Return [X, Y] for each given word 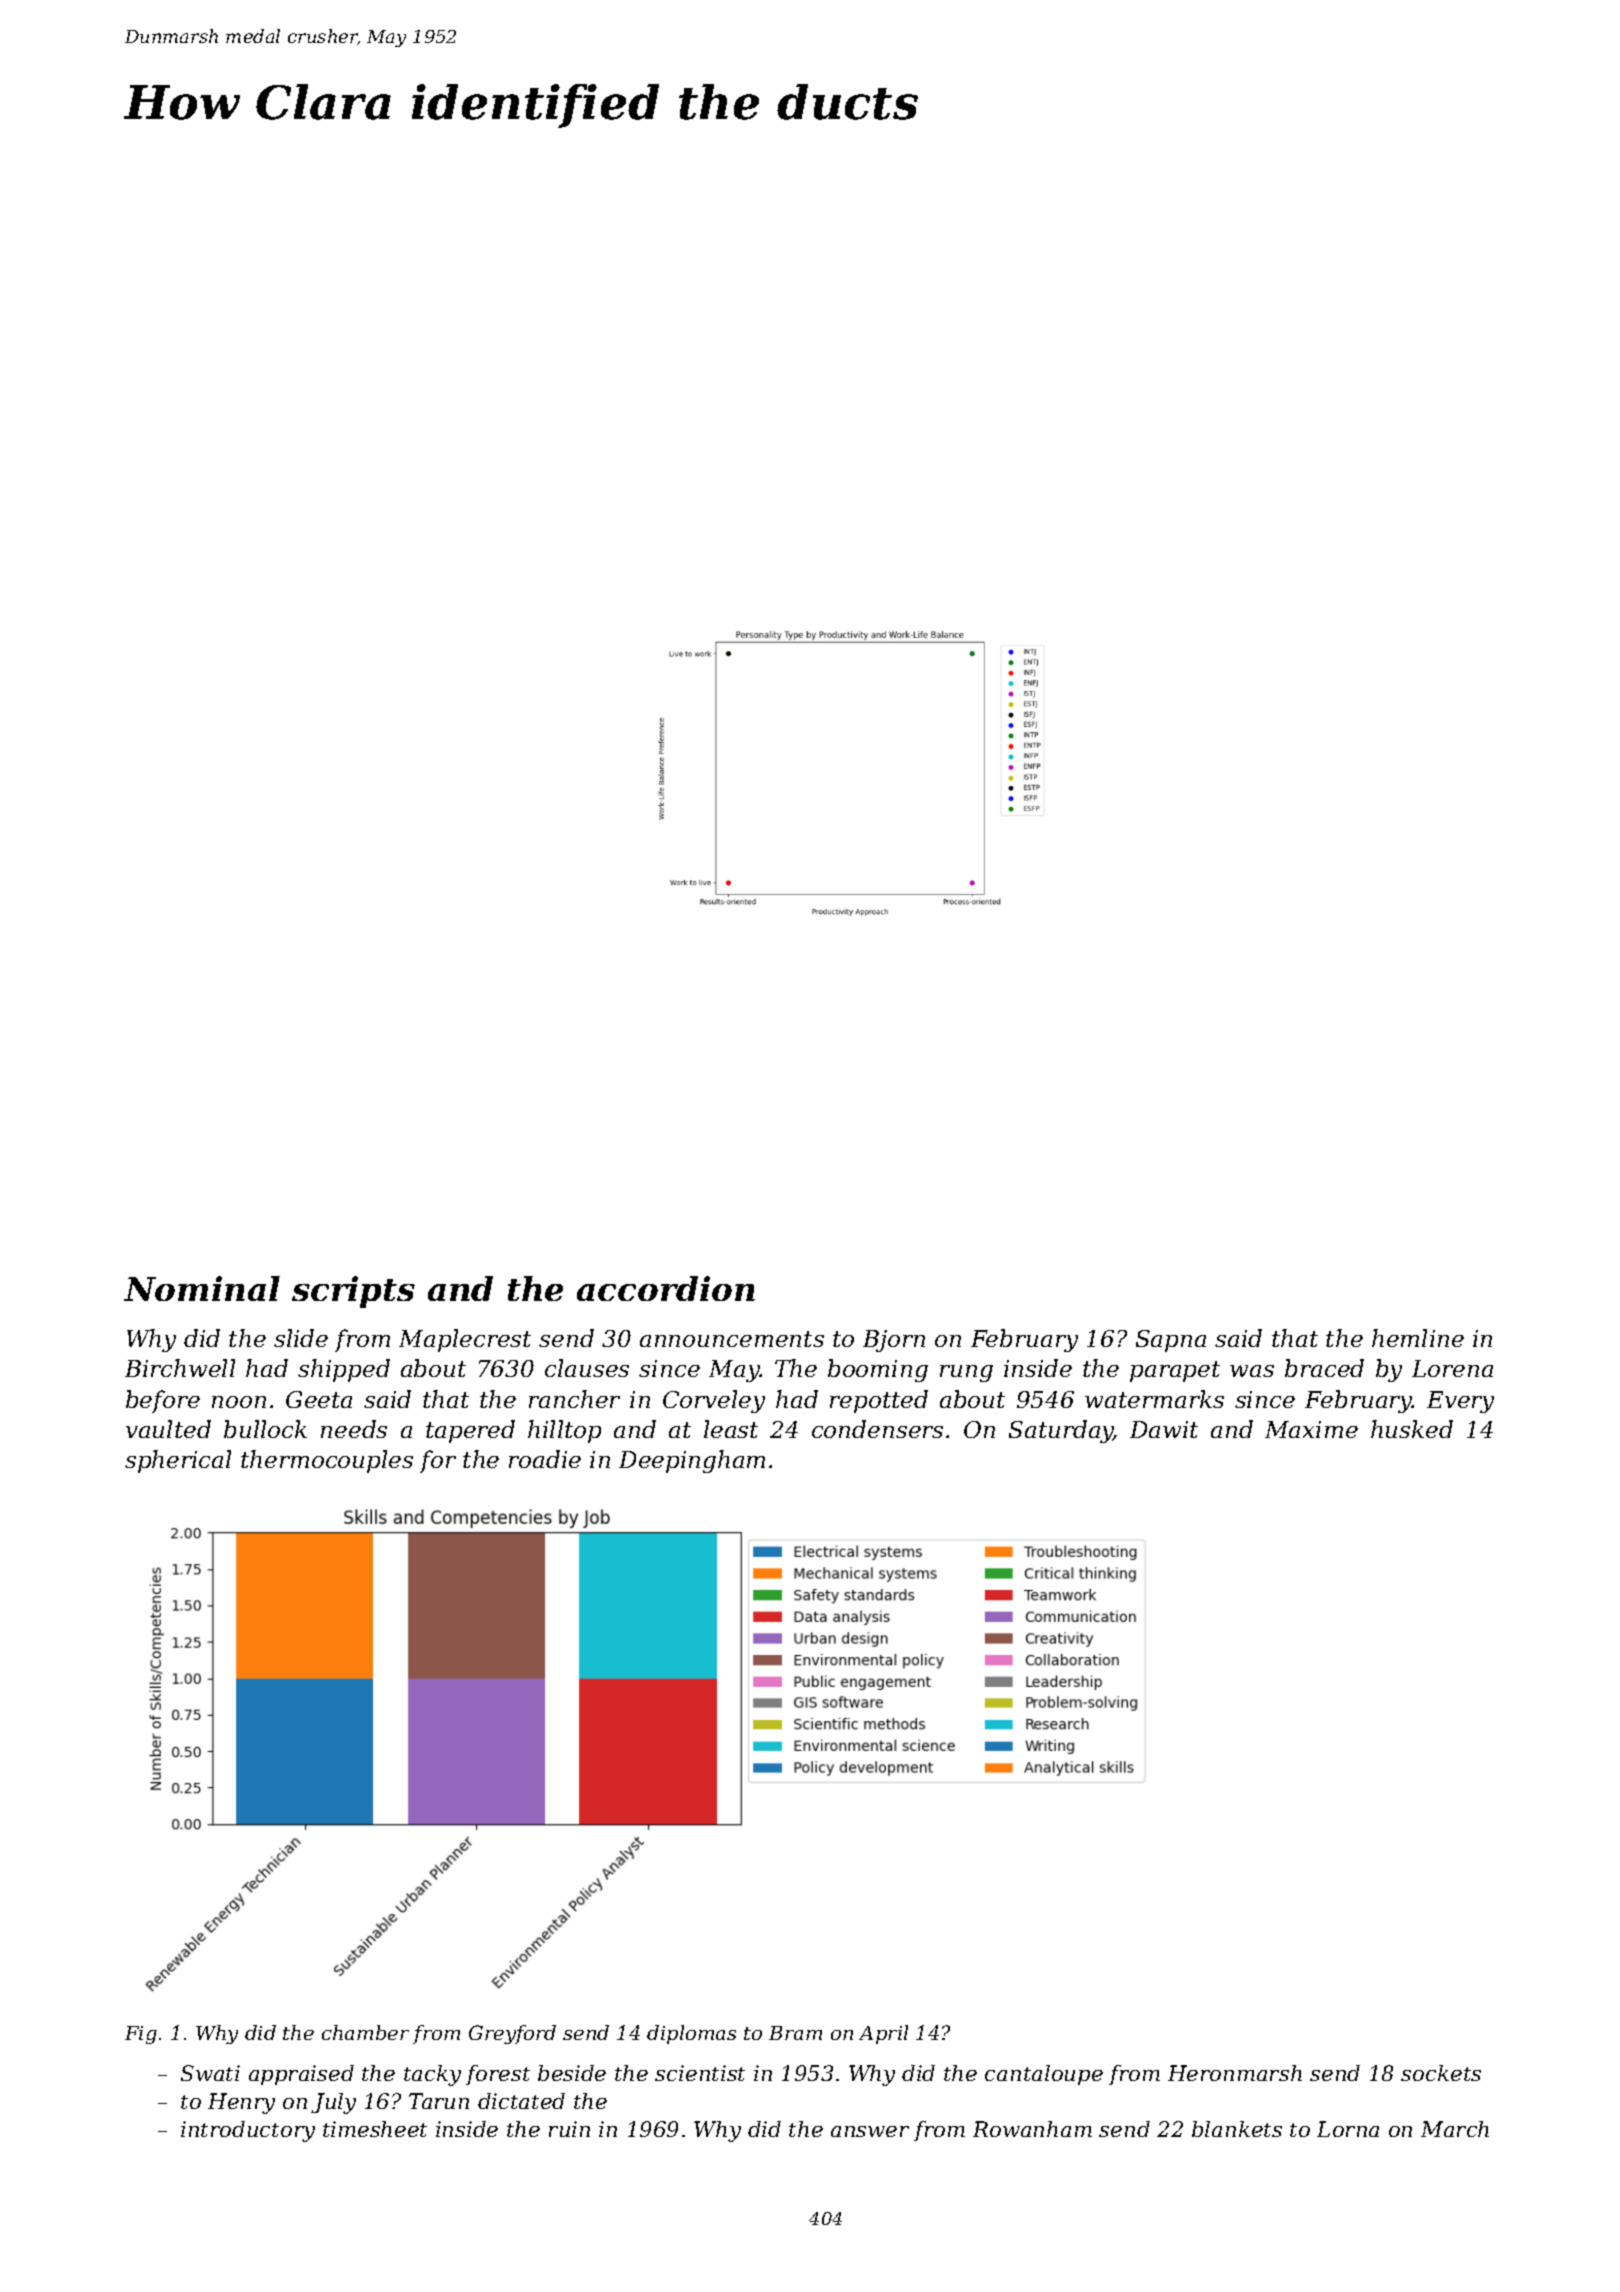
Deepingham [692, 1461]
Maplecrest [465, 1340]
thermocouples [327, 1461]
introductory [248, 2131]
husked [1412, 1429]
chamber [365, 2032]
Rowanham [1032, 2129]
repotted [879, 1401]
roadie [545, 1459]
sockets [1441, 2073]
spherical [178, 1461]
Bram [795, 2033]
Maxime [1311, 1429]
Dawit [1164, 1429]
